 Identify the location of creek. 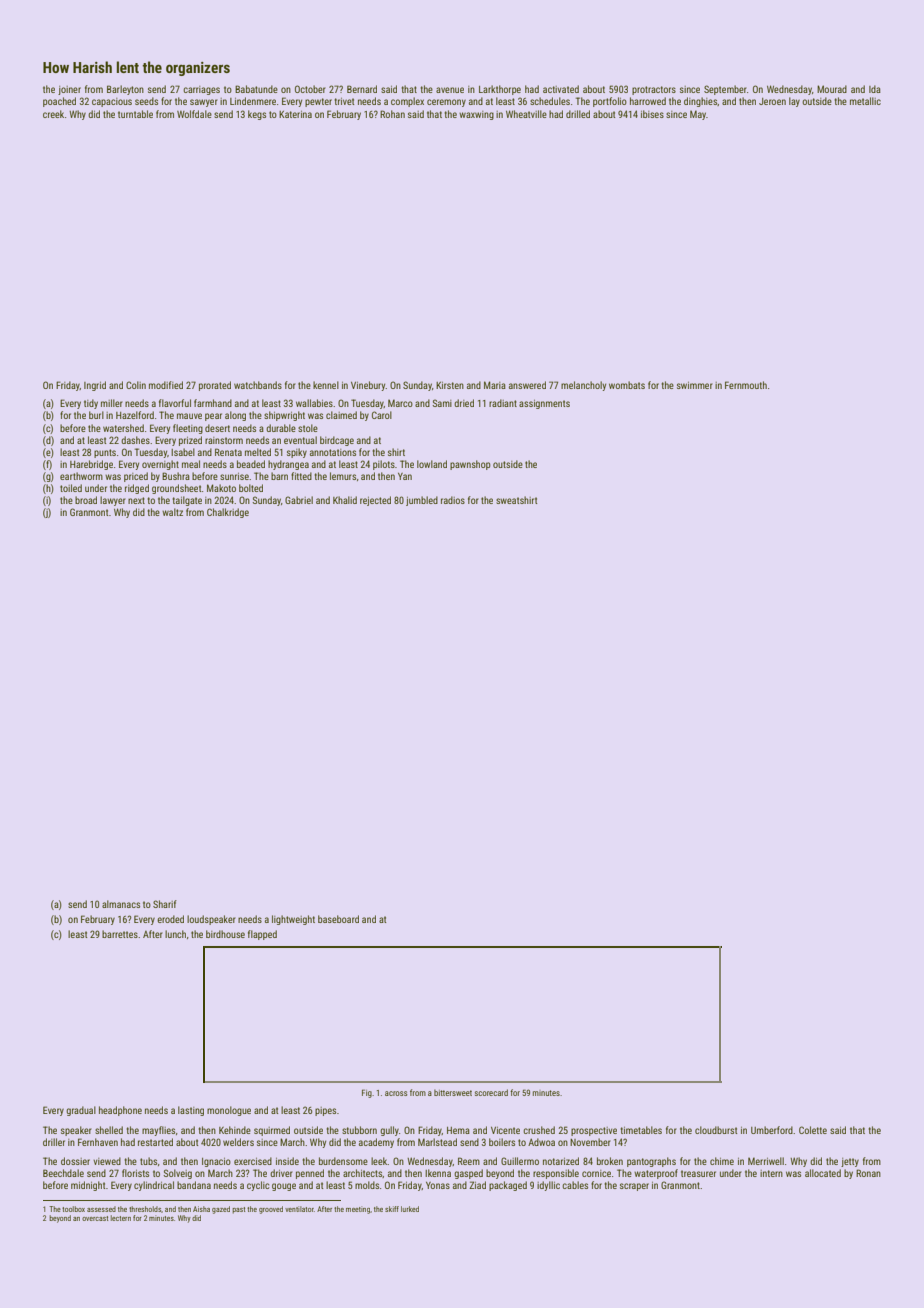
(53, 114).
